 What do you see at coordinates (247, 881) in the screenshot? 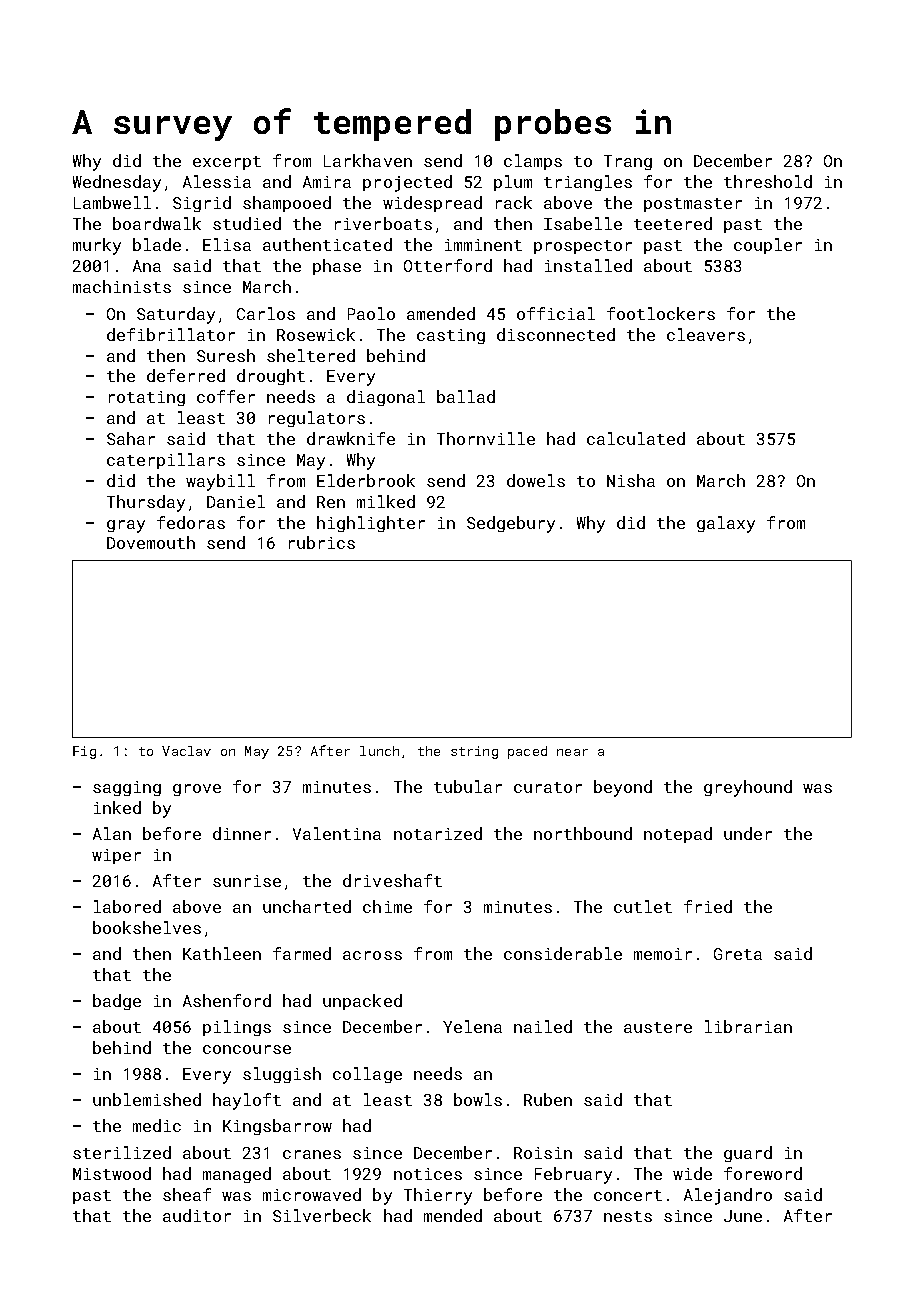
I see `sunrise` at bounding box center [247, 881].
